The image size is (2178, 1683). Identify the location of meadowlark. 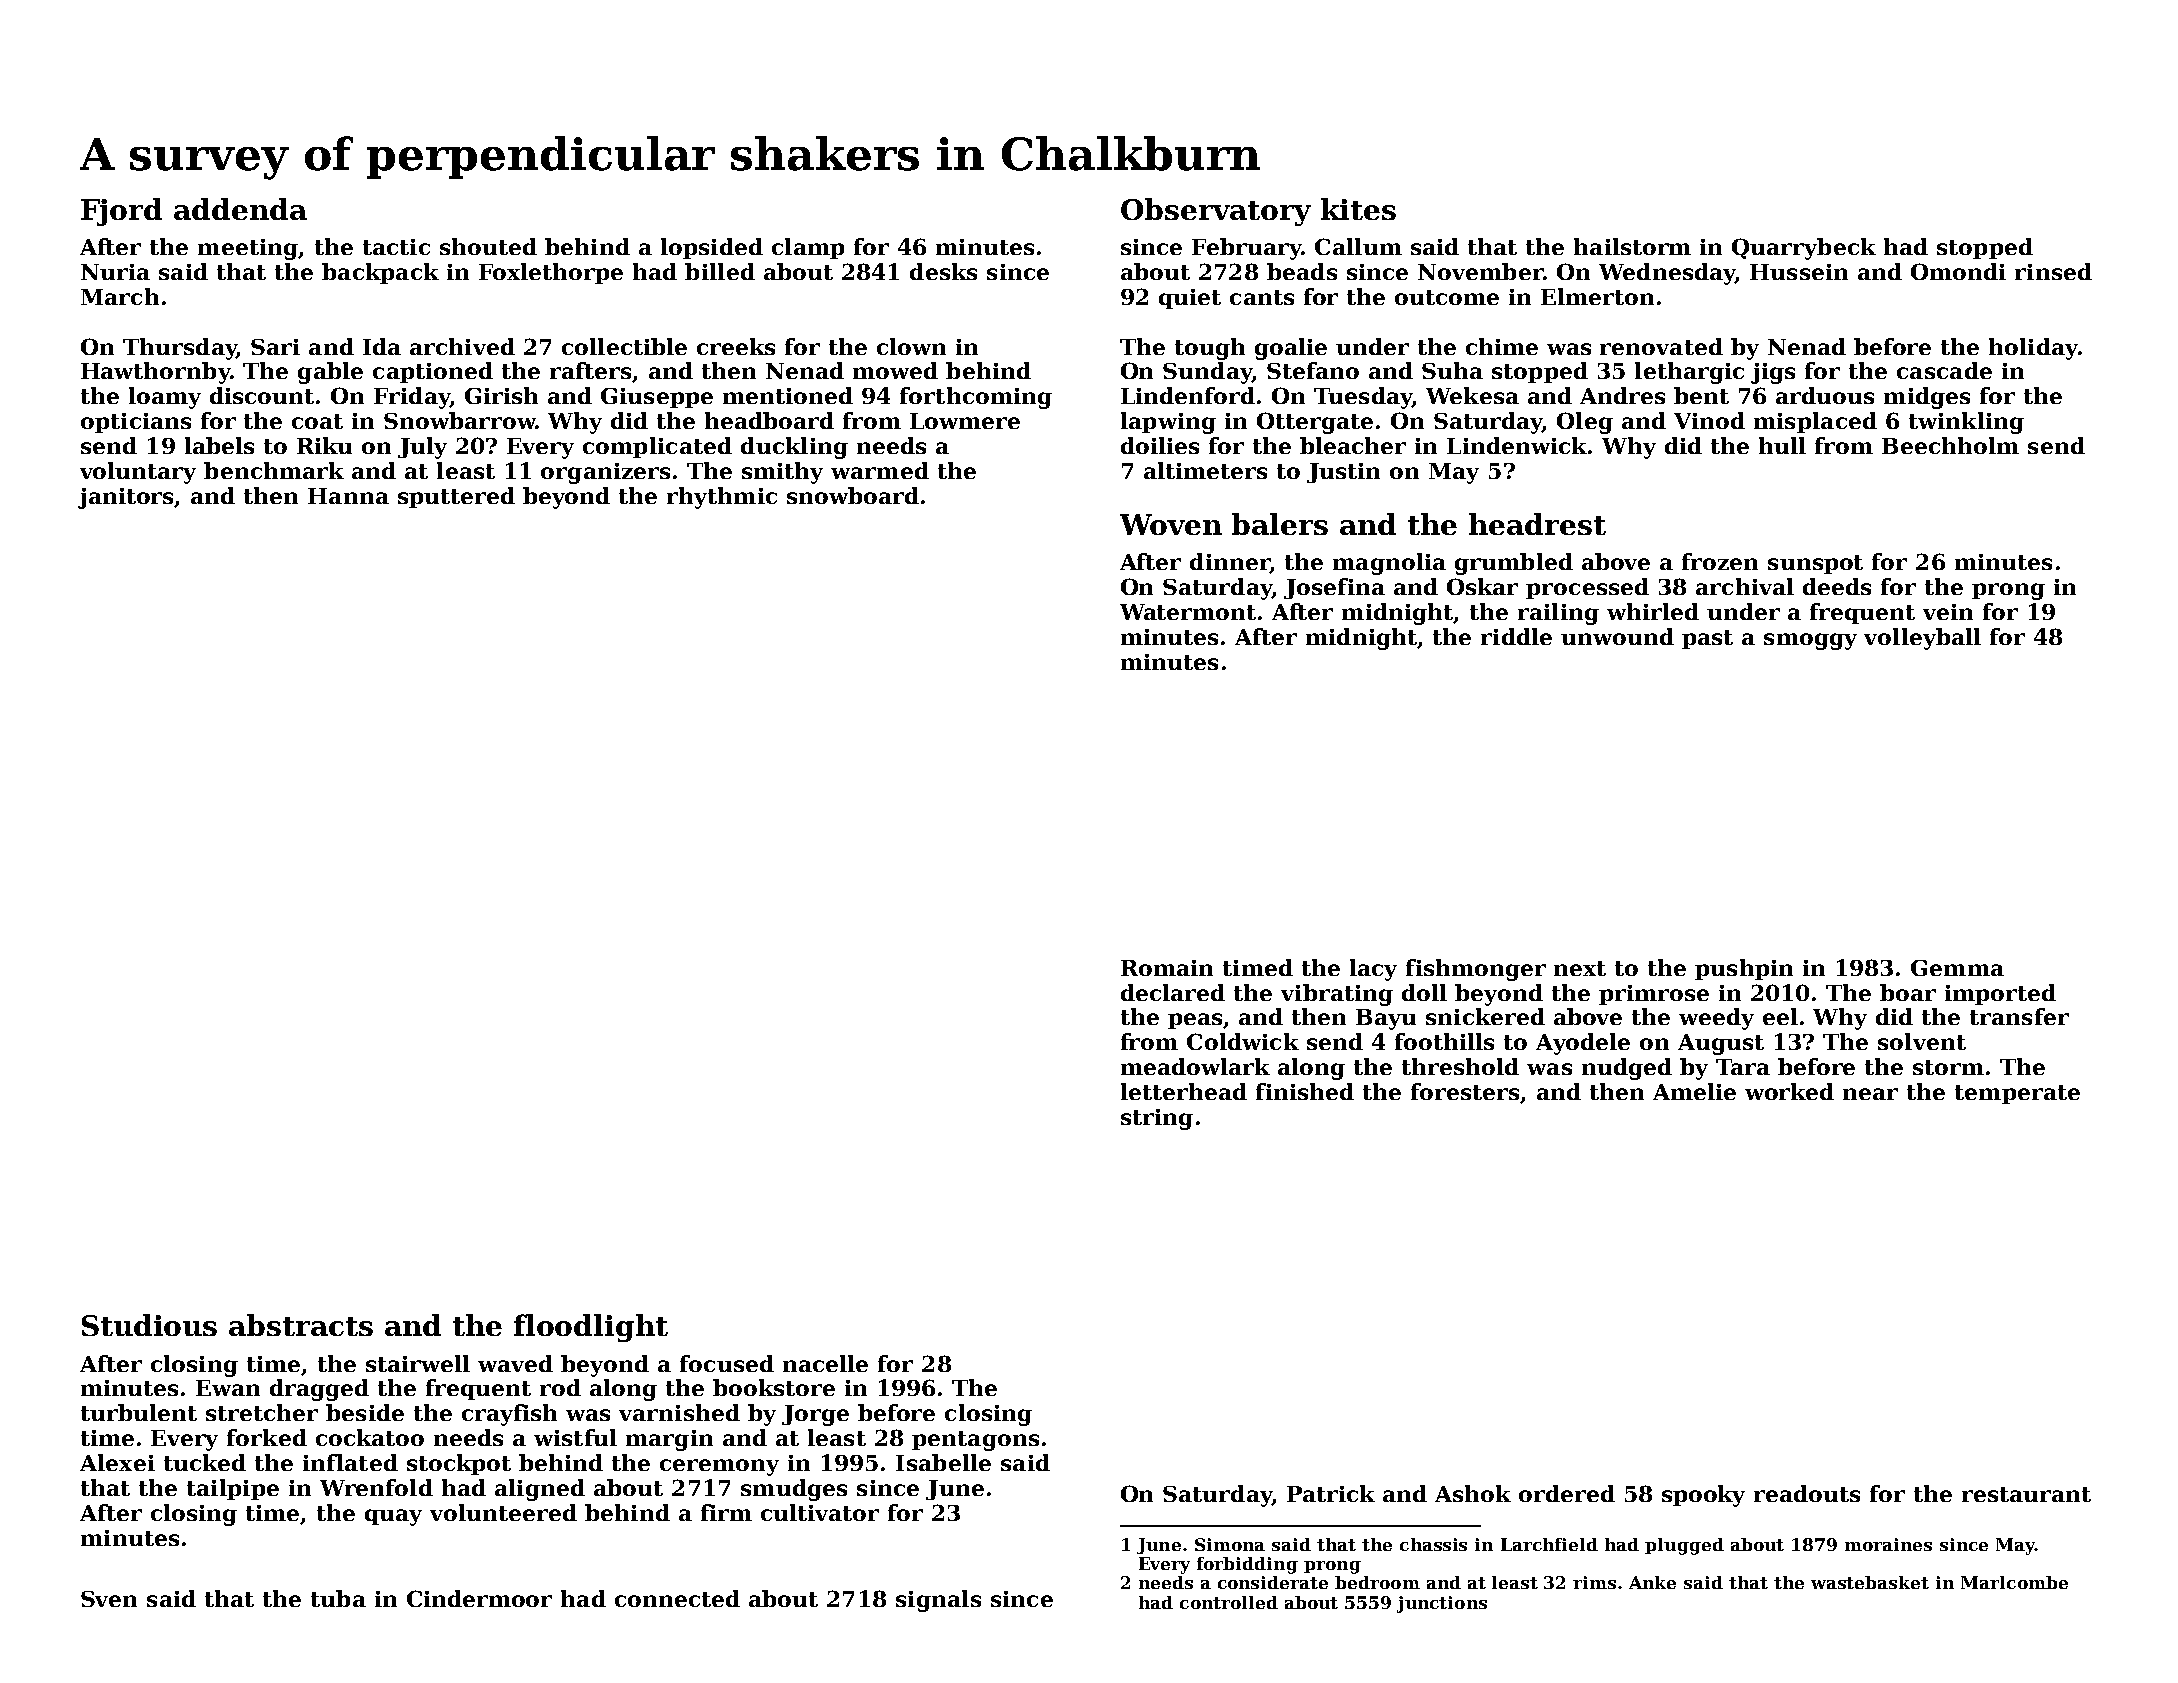
(1195, 1066).
